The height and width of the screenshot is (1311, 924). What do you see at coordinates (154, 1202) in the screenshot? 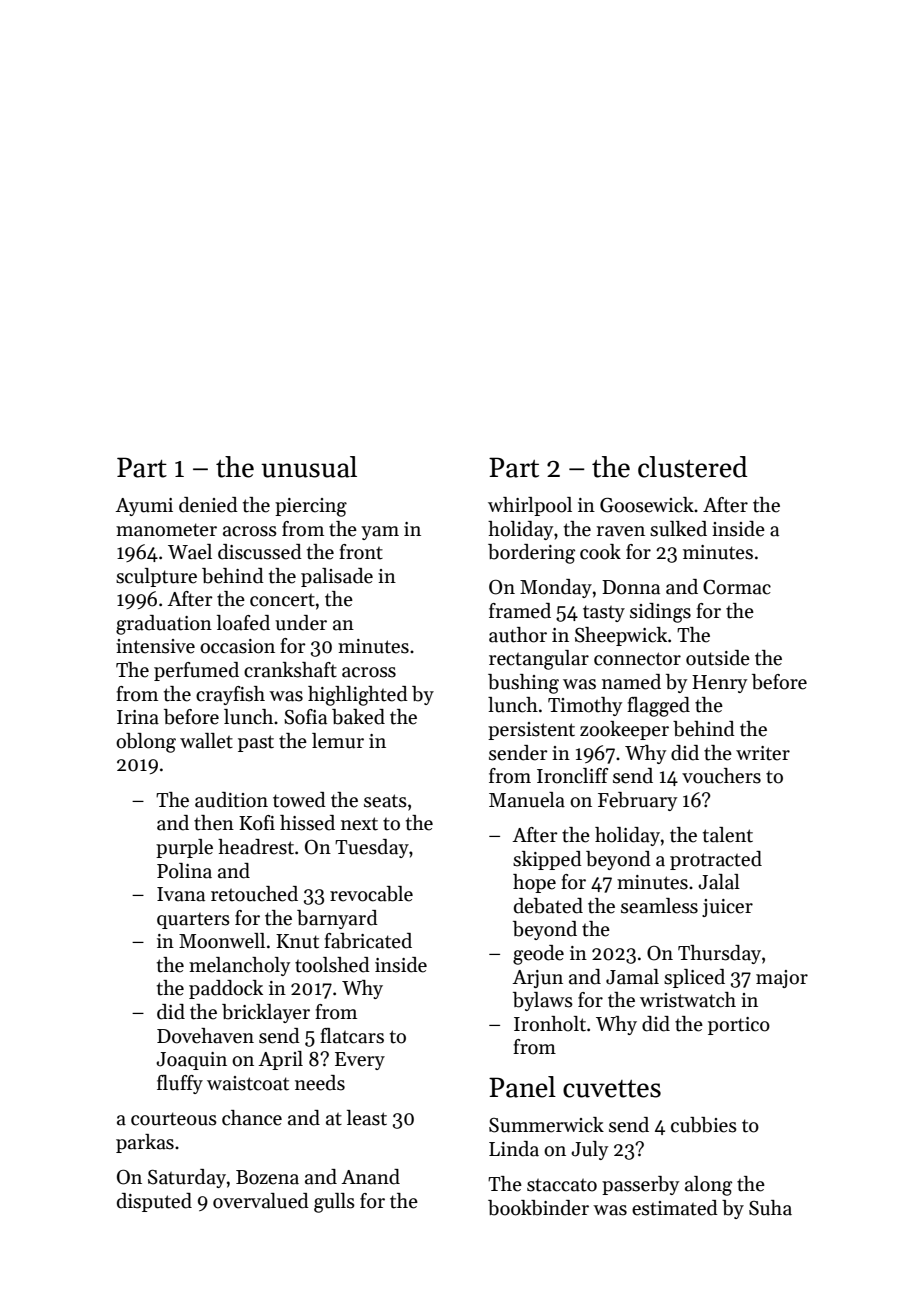
I see `disputed` at bounding box center [154, 1202].
